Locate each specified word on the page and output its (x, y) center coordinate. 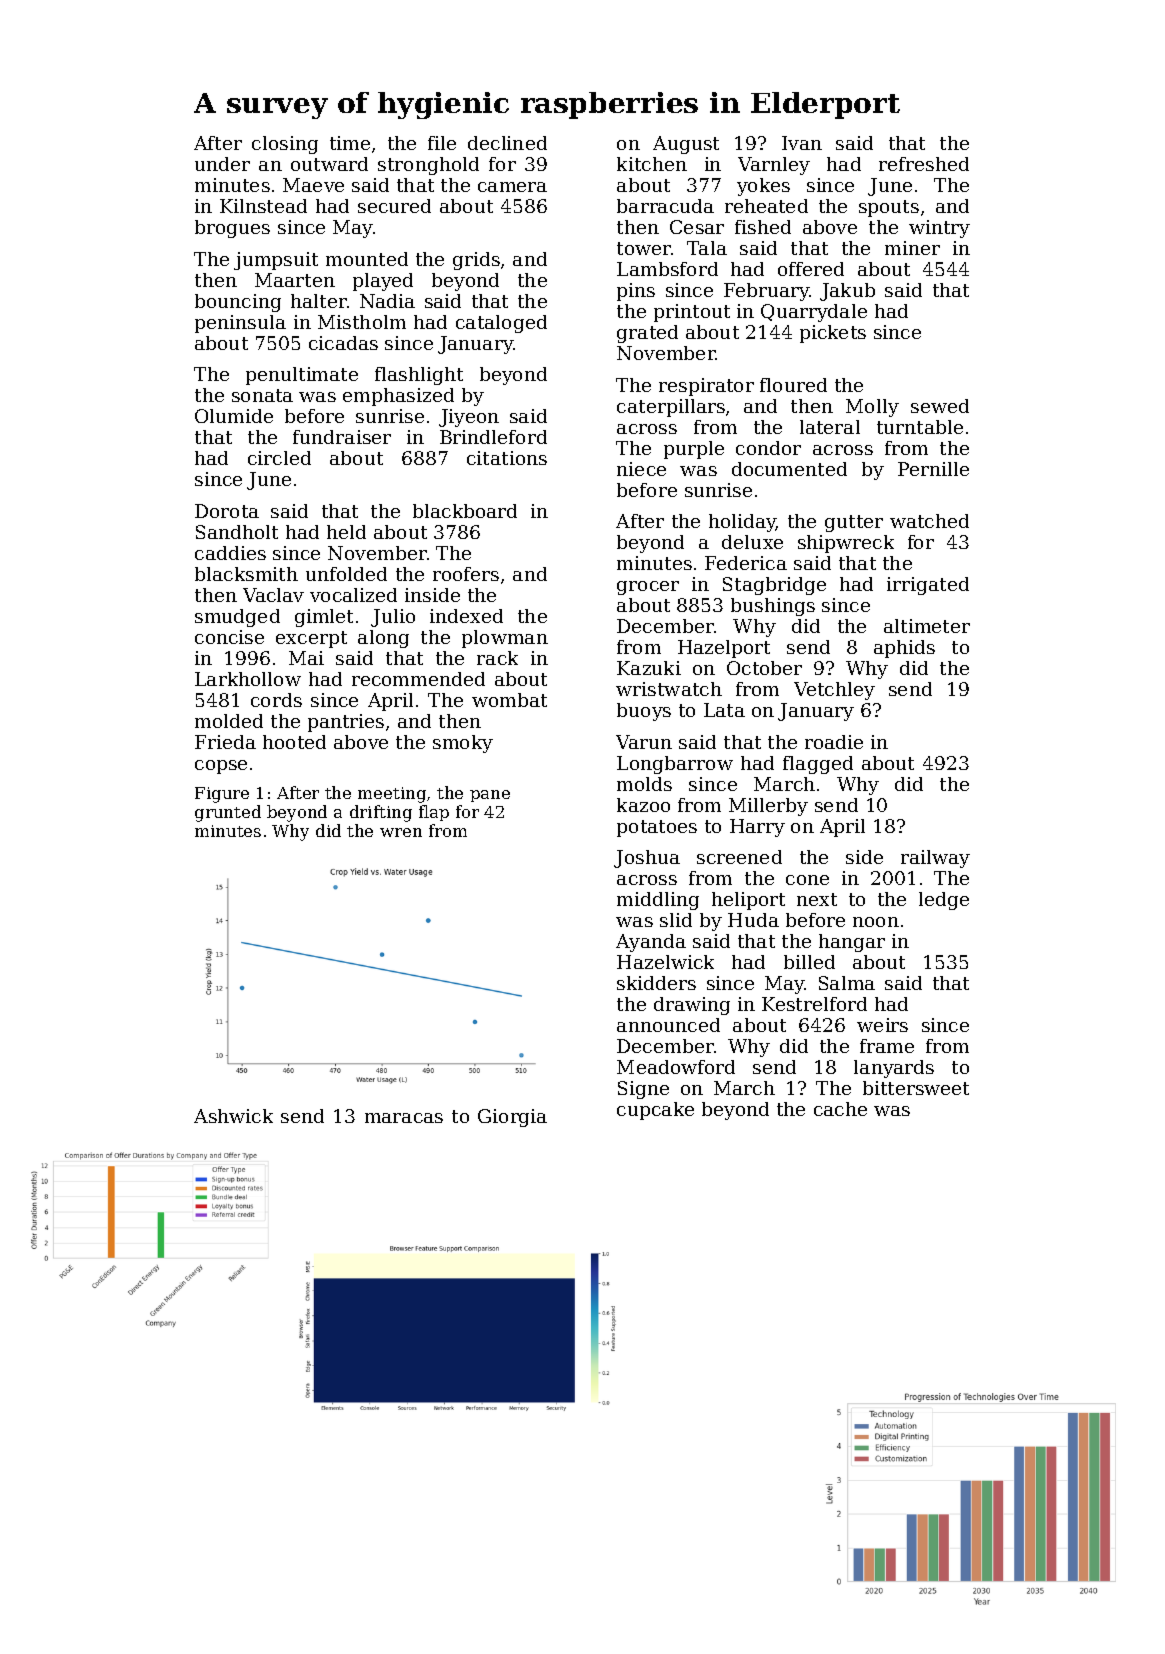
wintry (939, 229)
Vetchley (834, 691)
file (442, 143)
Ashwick (233, 1116)
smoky (463, 744)
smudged (237, 618)
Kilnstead (263, 206)
